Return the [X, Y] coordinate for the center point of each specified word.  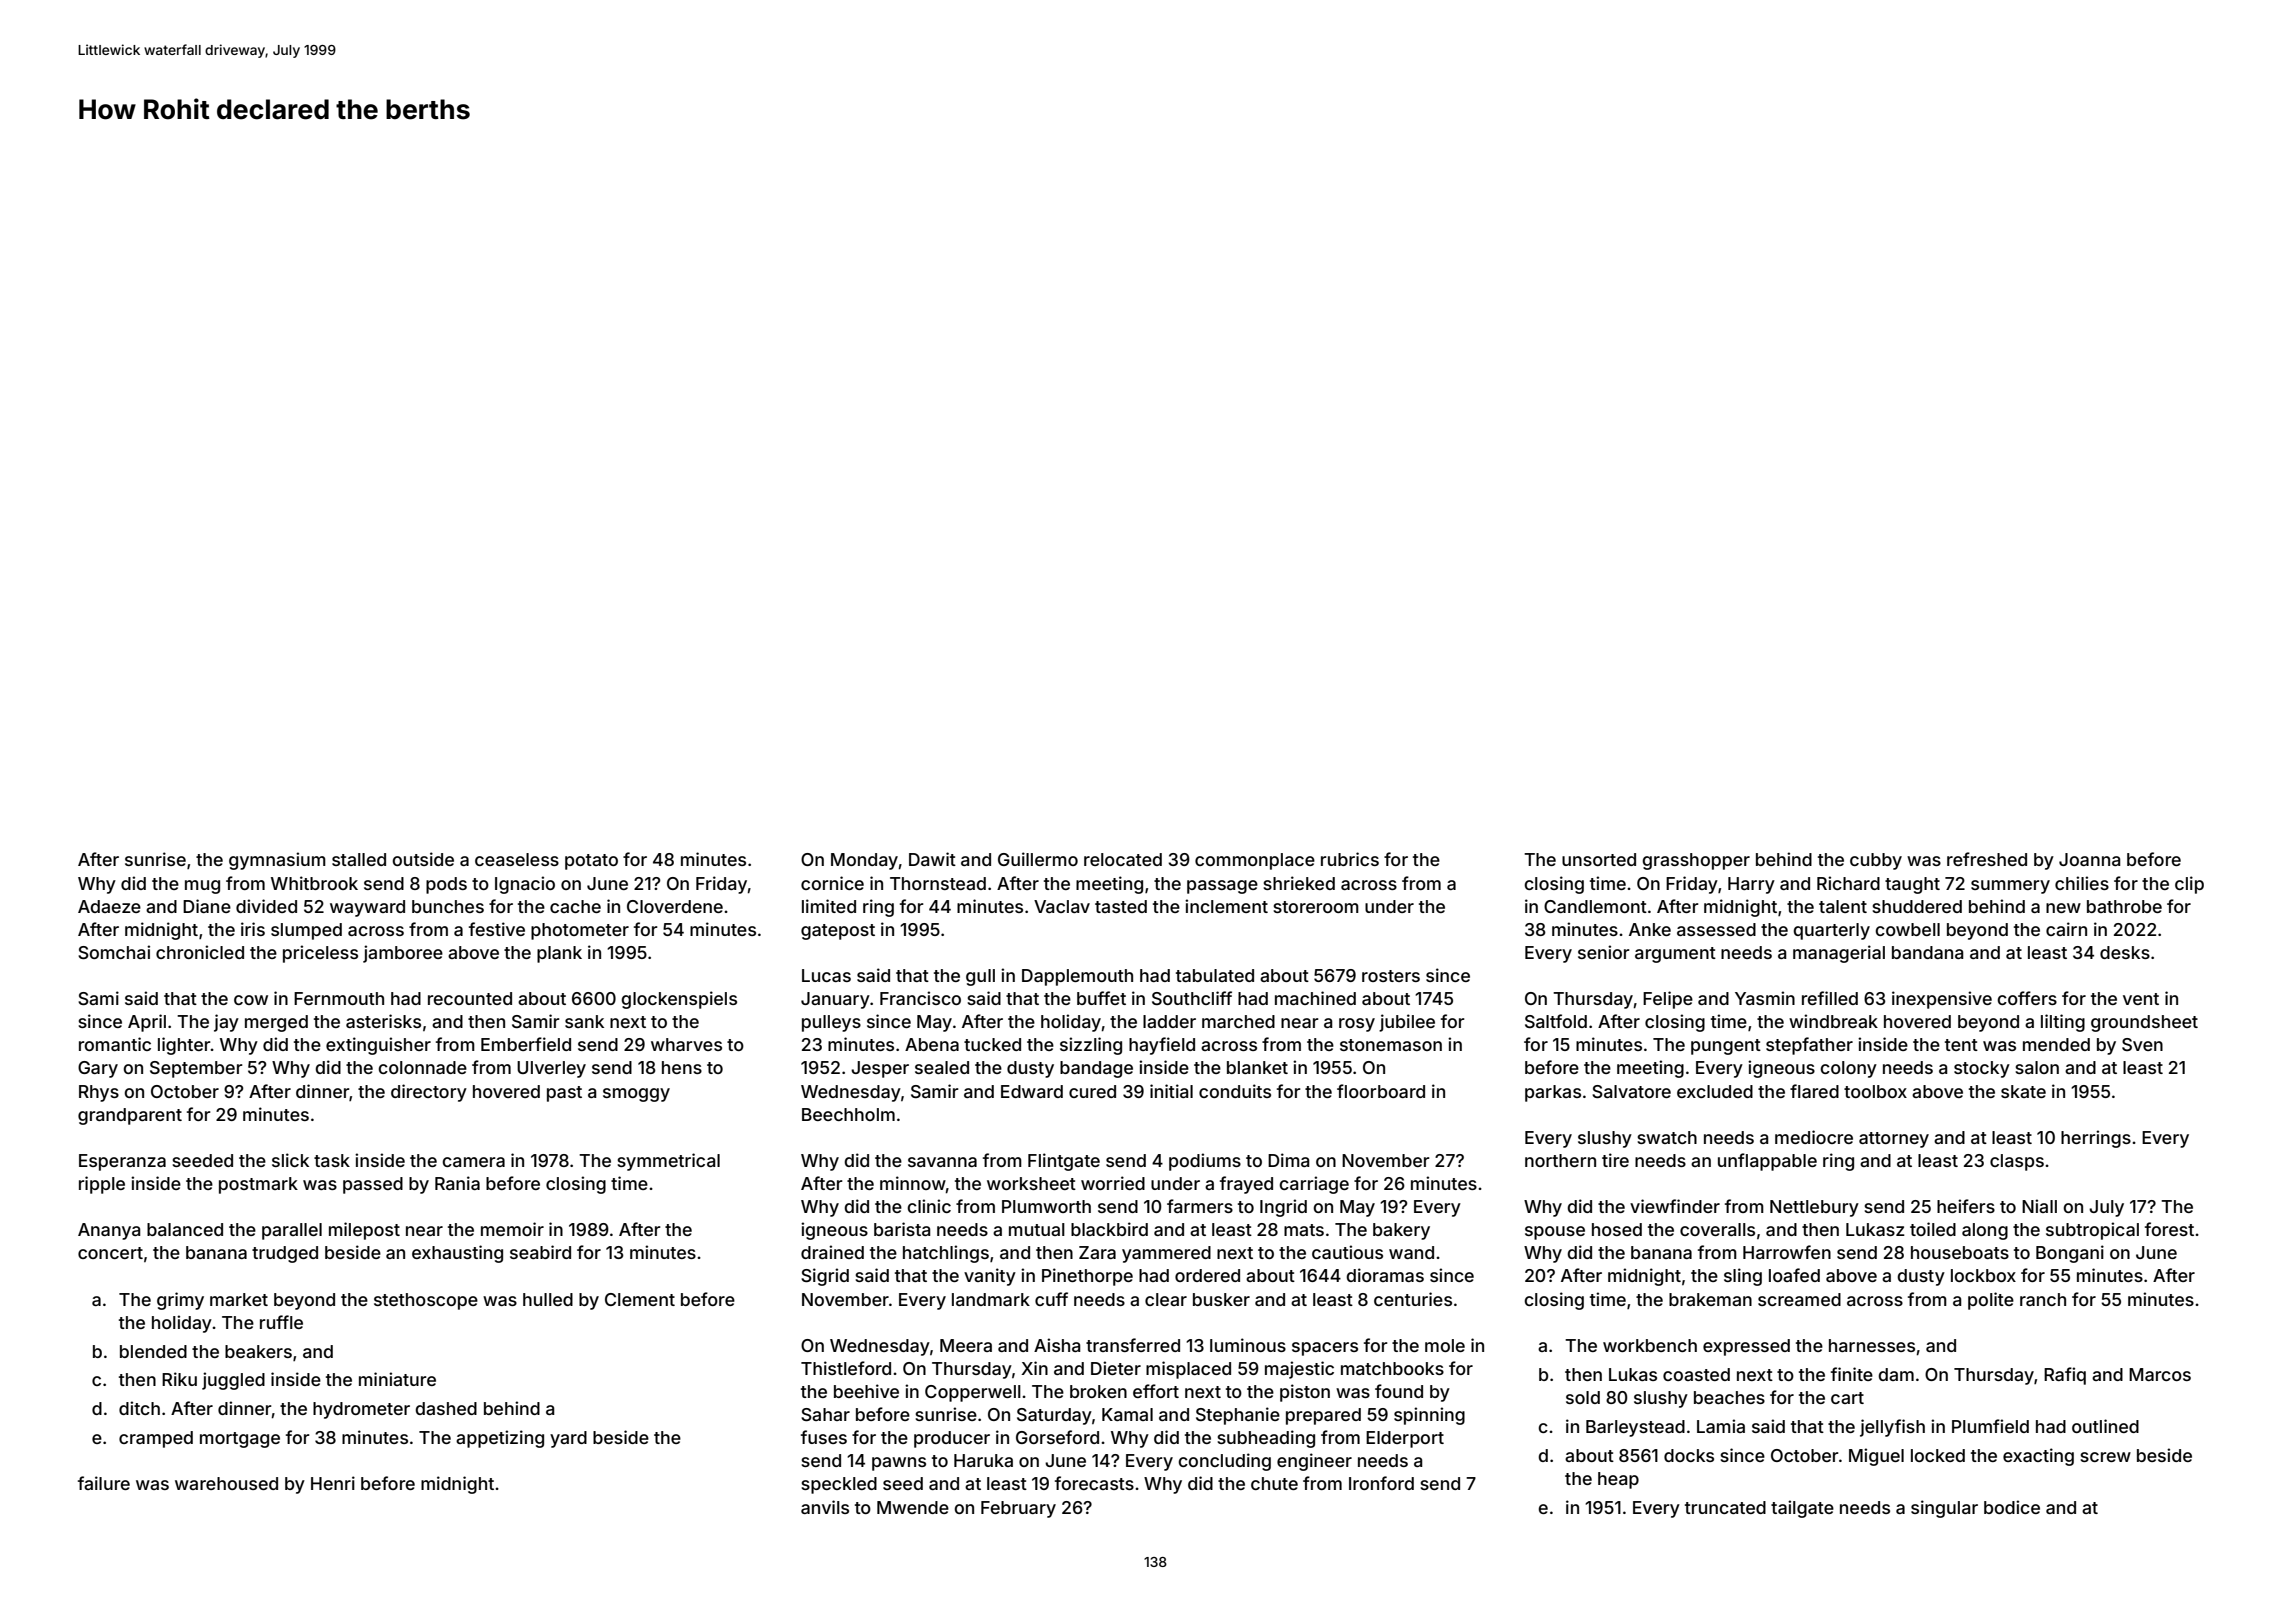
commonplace [1255, 861]
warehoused [226, 1483]
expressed [1746, 1347]
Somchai [114, 952]
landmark [991, 1299]
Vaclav [1062, 906]
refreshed [1987, 859]
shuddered [1917, 906]
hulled [548, 1299]
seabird [540, 1252]
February [1018, 1509]
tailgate [1802, 1509]
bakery [1401, 1231]
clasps [2017, 1162]
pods [446, 885]
